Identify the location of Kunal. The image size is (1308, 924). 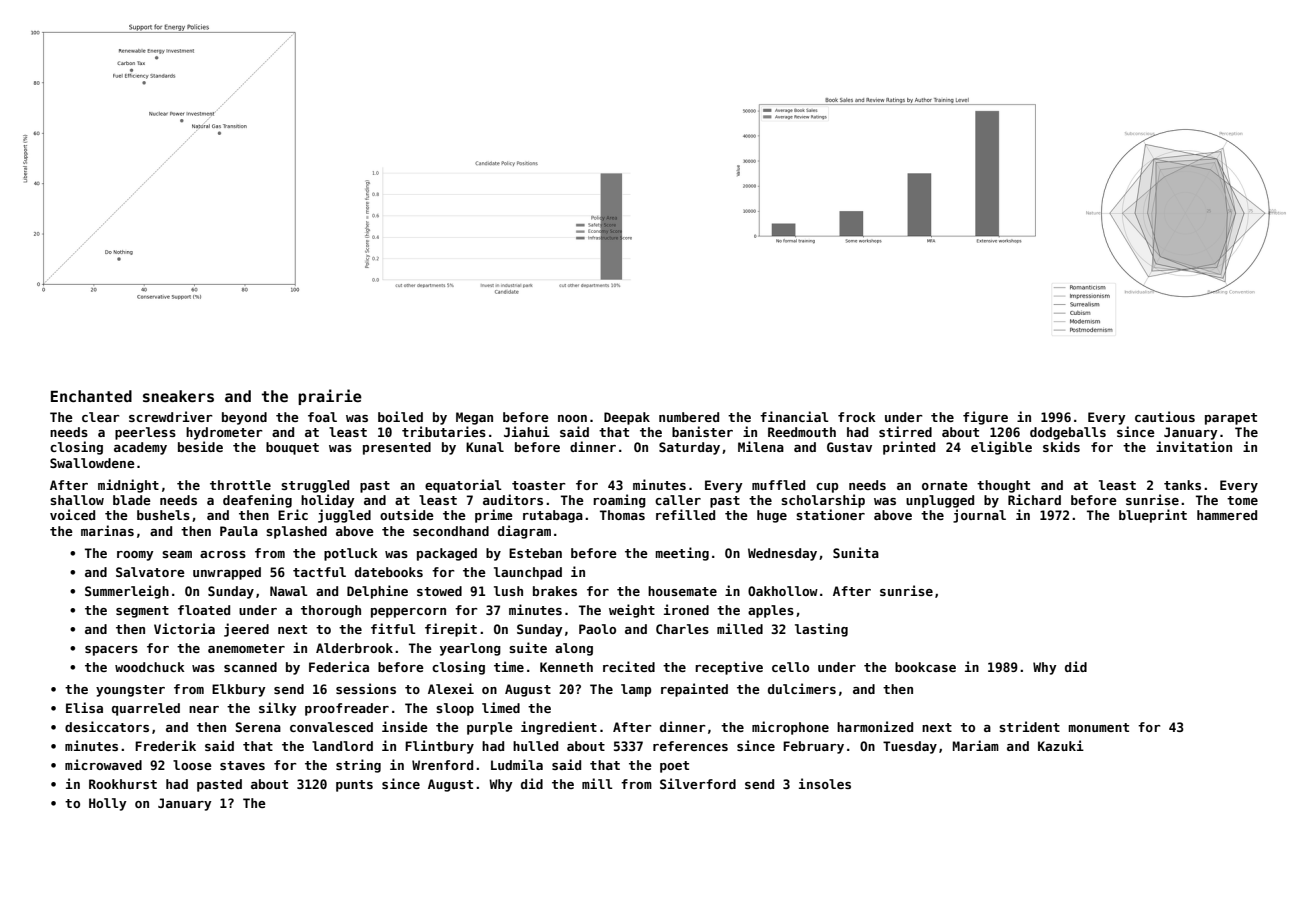
(485, 447).
